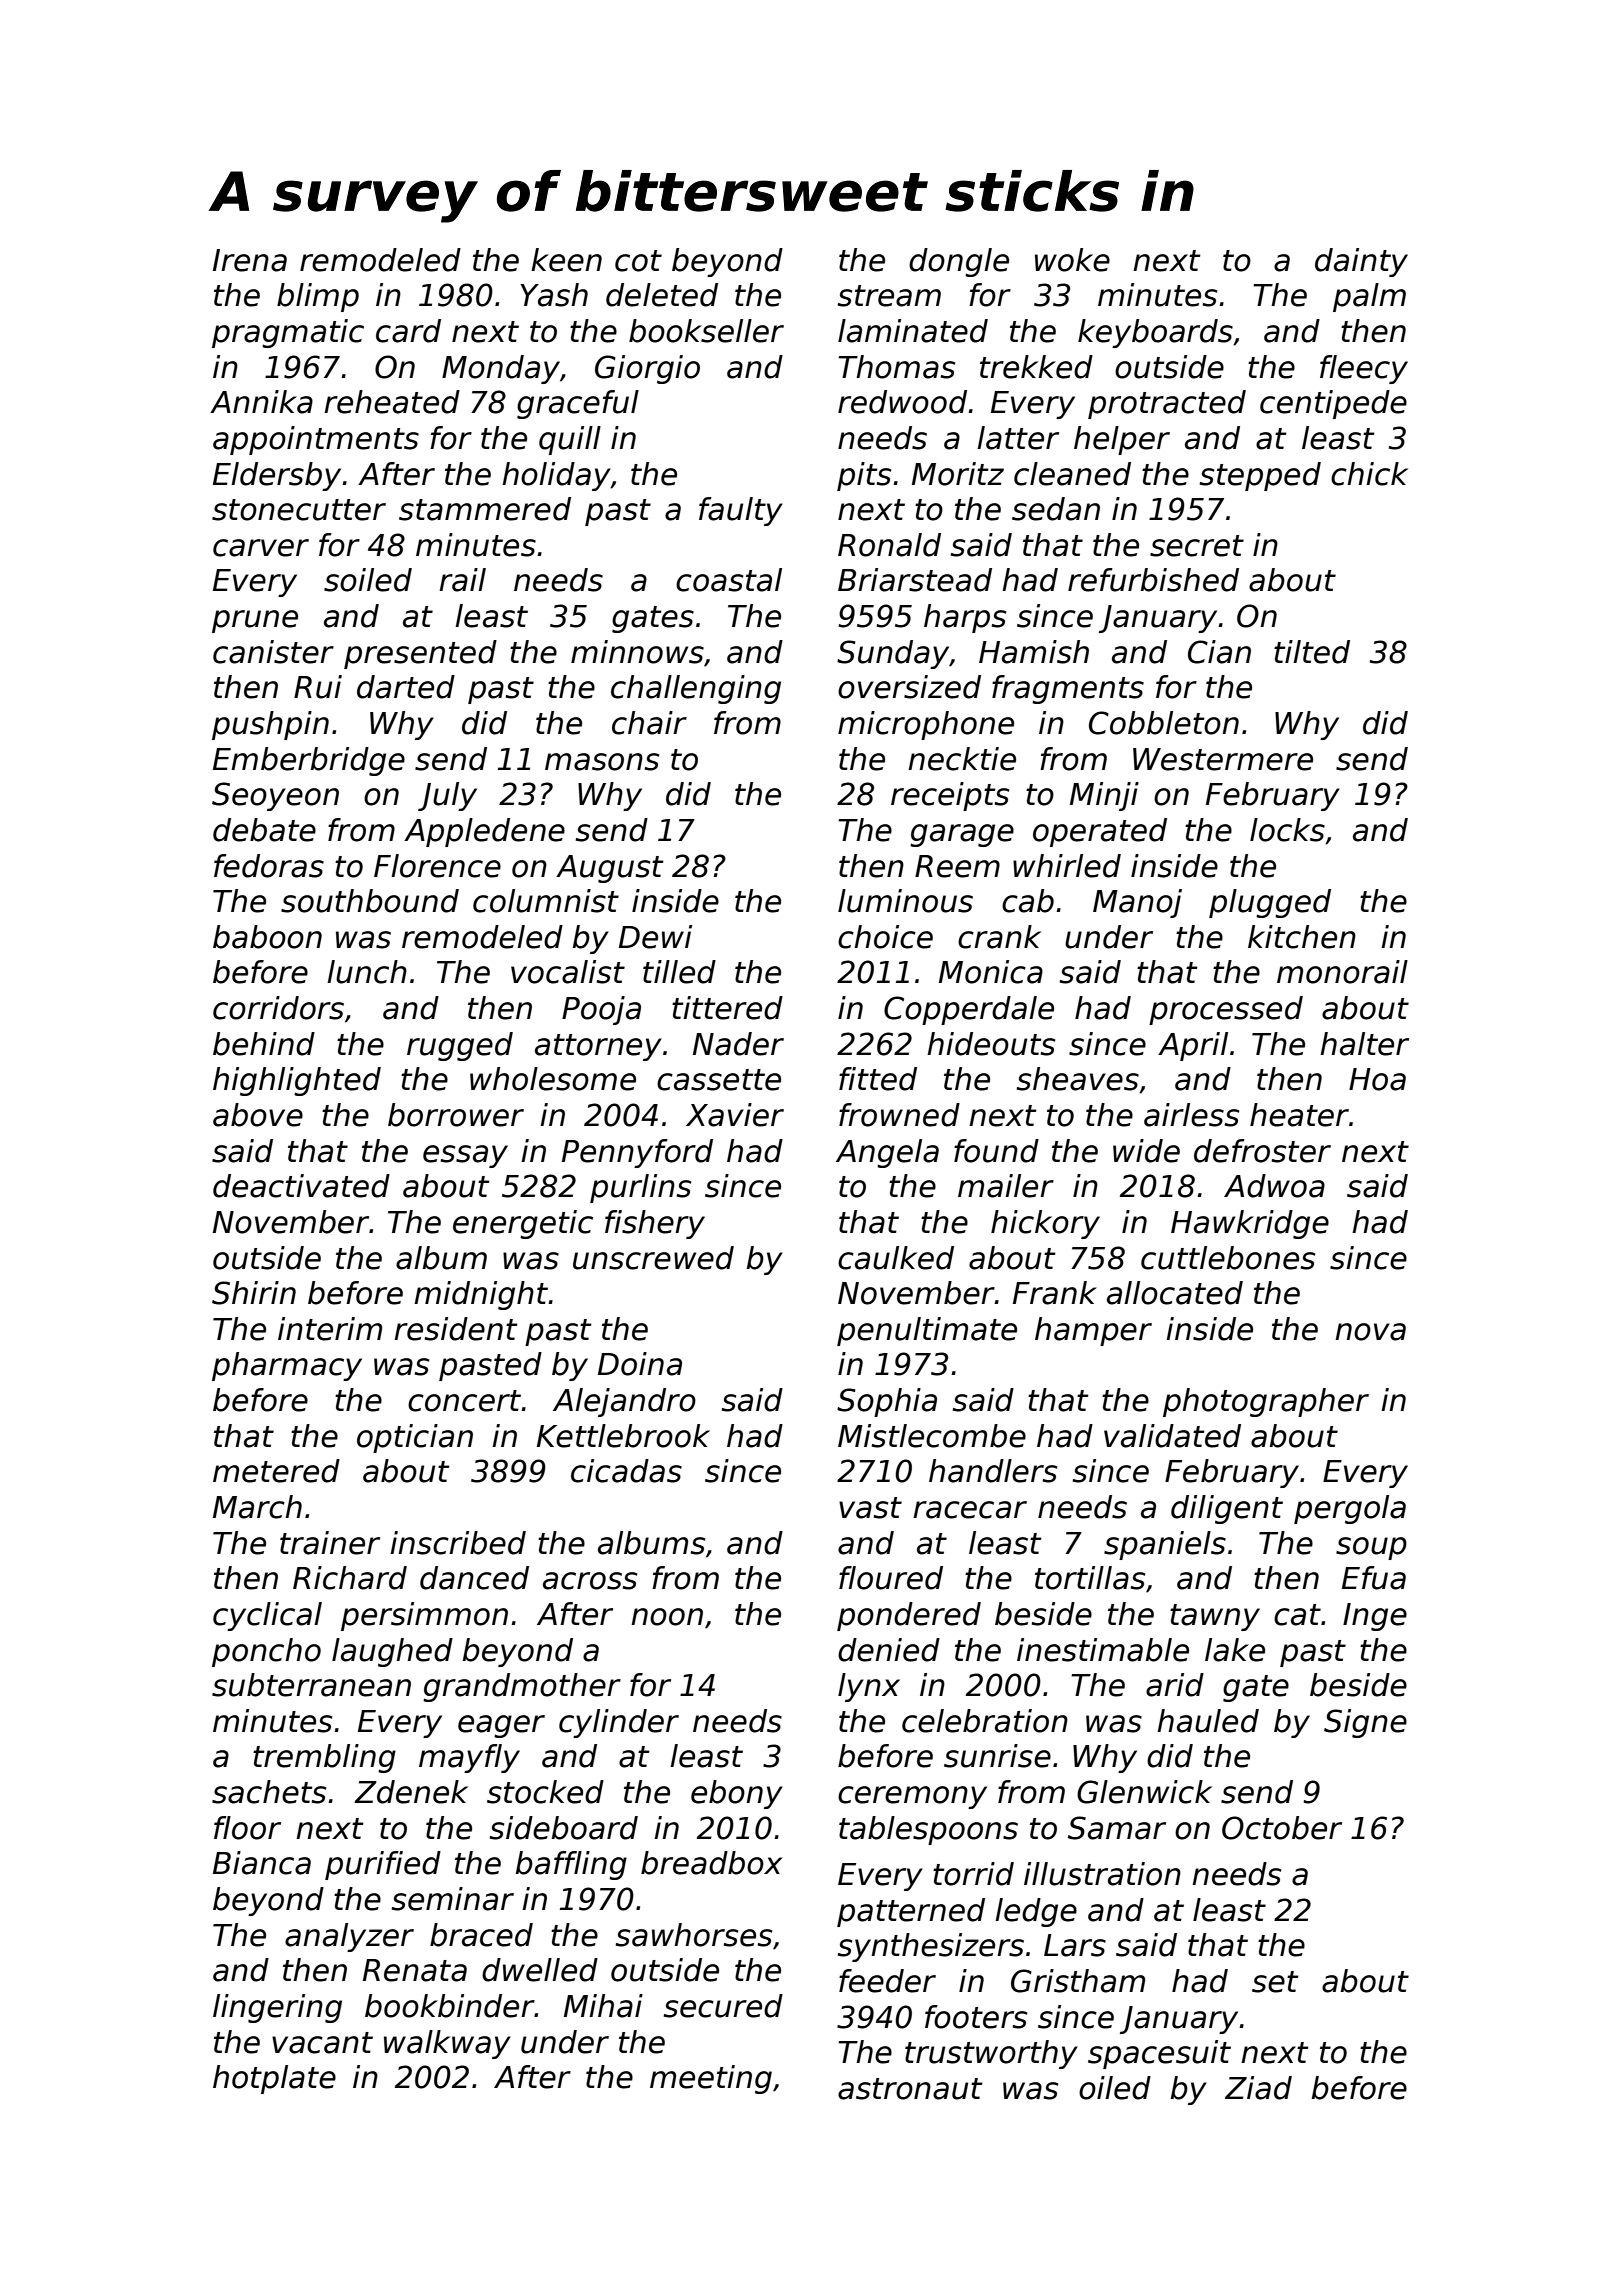 The height and width of the image is (2292, 1620). Describe the element at coordinates (1287, 830) in the image. I see `locks` at that location.
